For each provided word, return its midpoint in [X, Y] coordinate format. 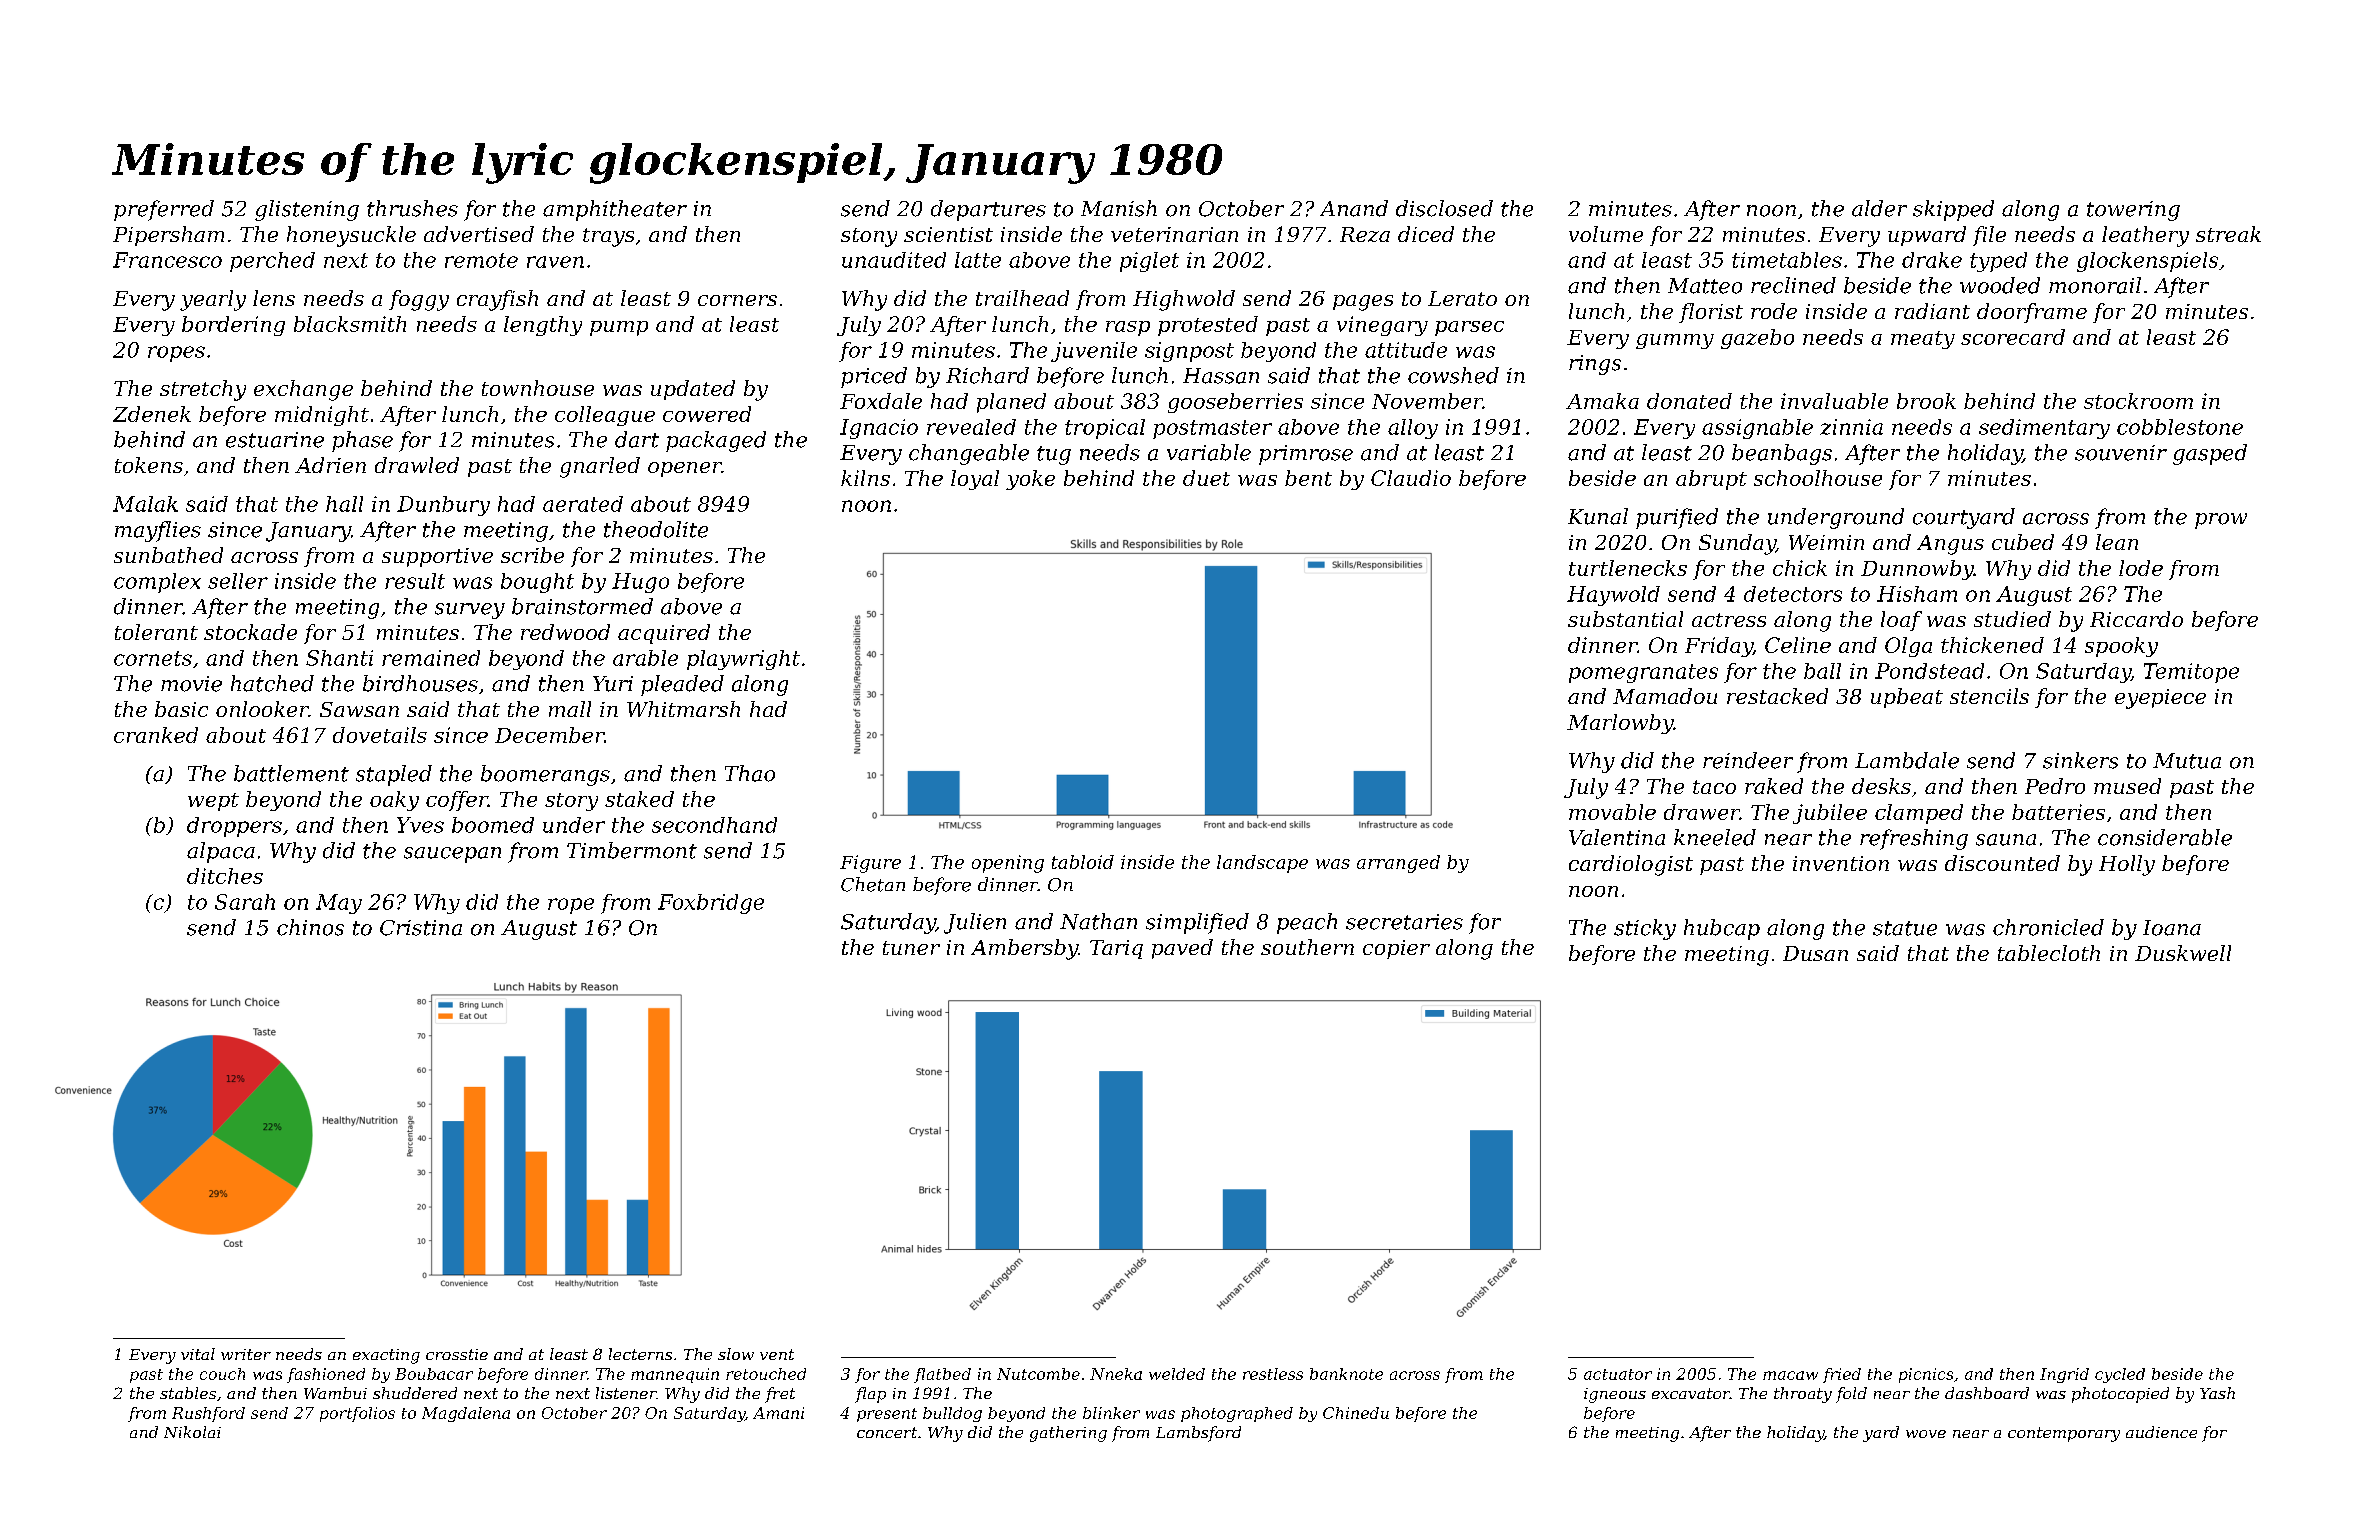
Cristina [421, 928]
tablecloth [2049, 953]
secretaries [1404, 922]
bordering [233, 326]
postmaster [1212, 429]
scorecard [2013, 337]
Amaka [1602, 401]
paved [1182, 949]
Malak [145, 504]
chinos [310, 927]
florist [1711, 313]
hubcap [1722, 929]
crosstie [457, 1354]
